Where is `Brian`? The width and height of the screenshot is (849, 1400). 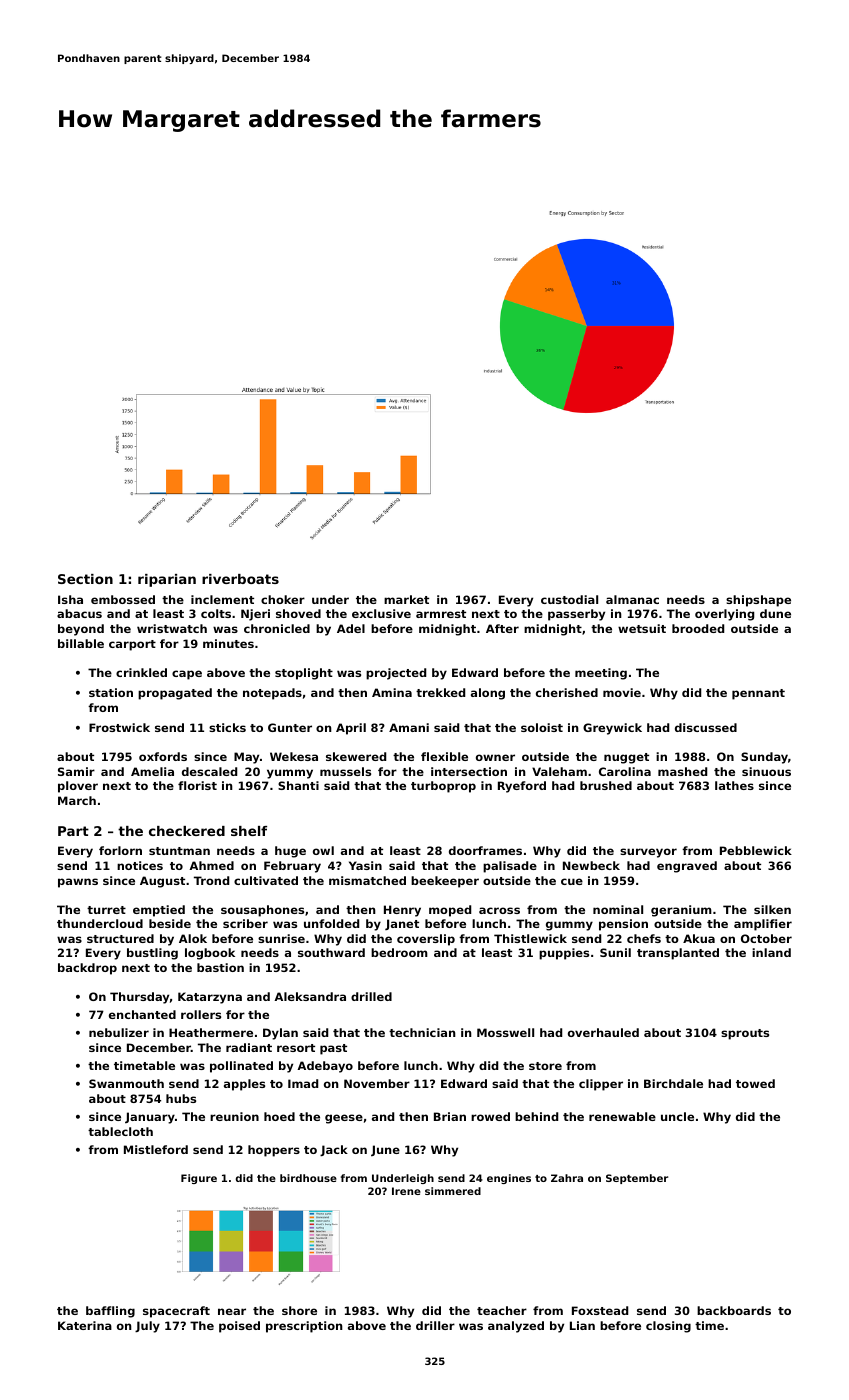 Brian is located at coordinates (450, 1116).
